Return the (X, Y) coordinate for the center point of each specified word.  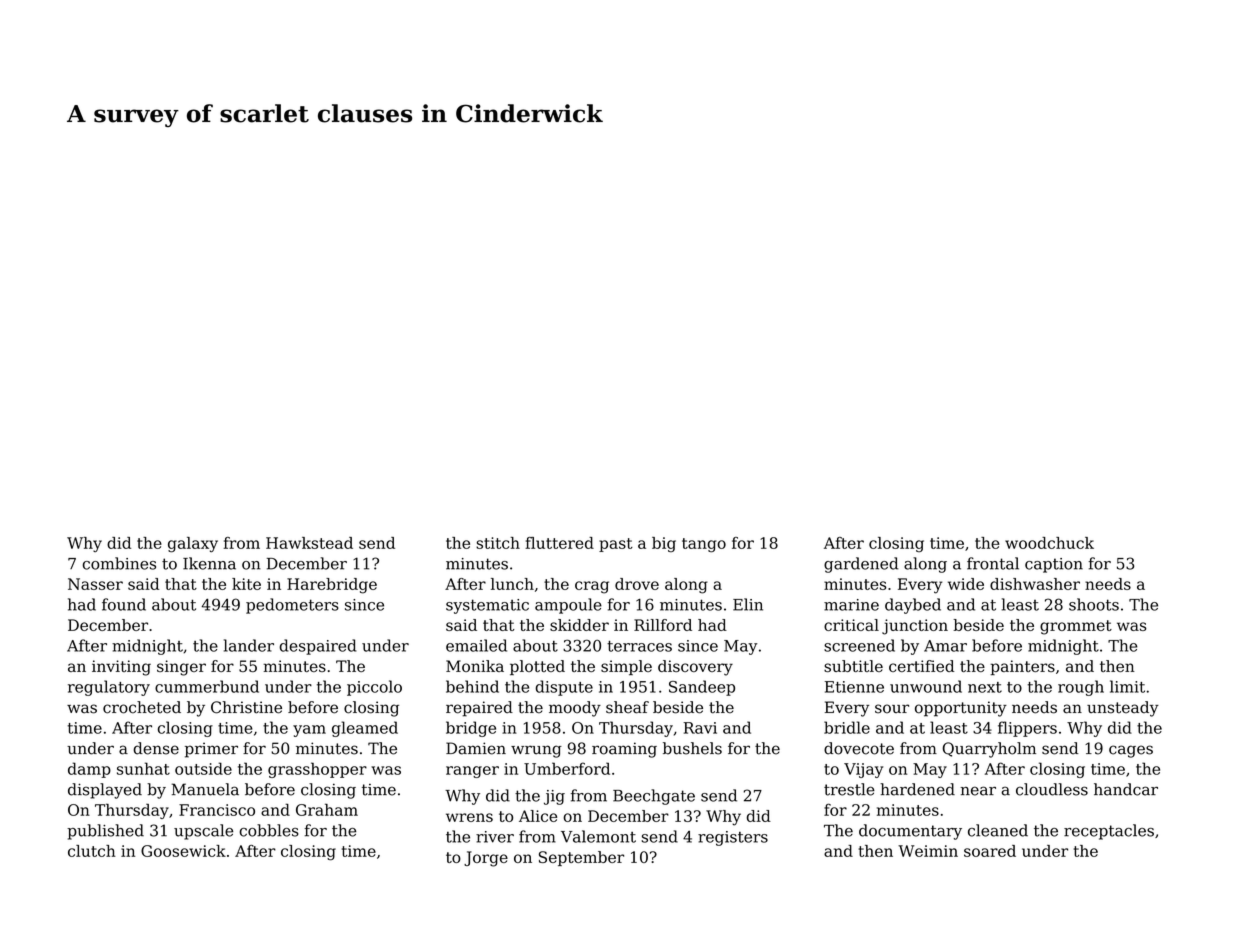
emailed (476, 645)
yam (309, 731)
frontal (993, 563)
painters (1022, 667)
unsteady (1123, 709)
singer (181, 668)
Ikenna (209, 563)
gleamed (365, 729)
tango (704, 545)
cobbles (269, 830)
